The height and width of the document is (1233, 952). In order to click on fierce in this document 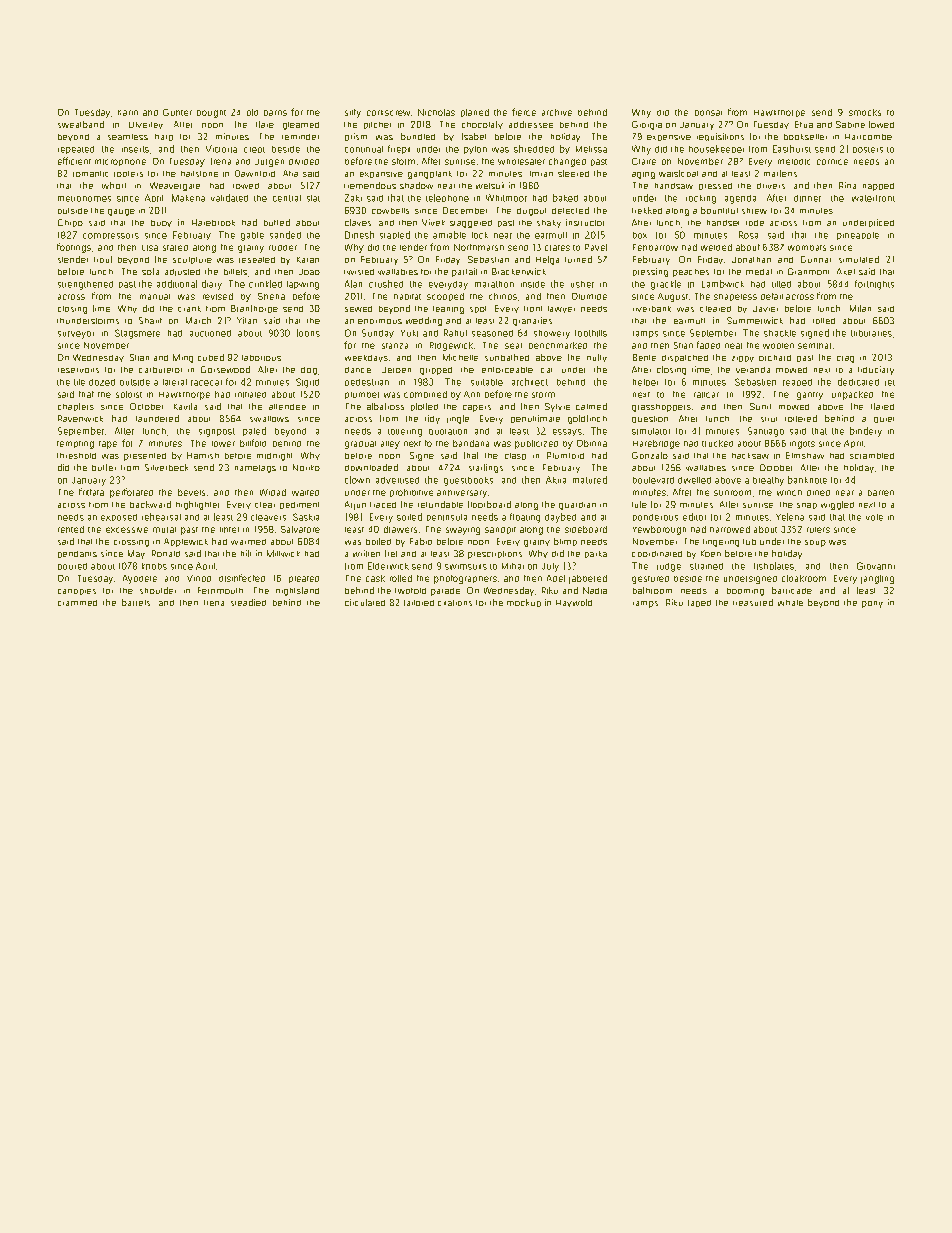, I will do `click(524, 112)`.
